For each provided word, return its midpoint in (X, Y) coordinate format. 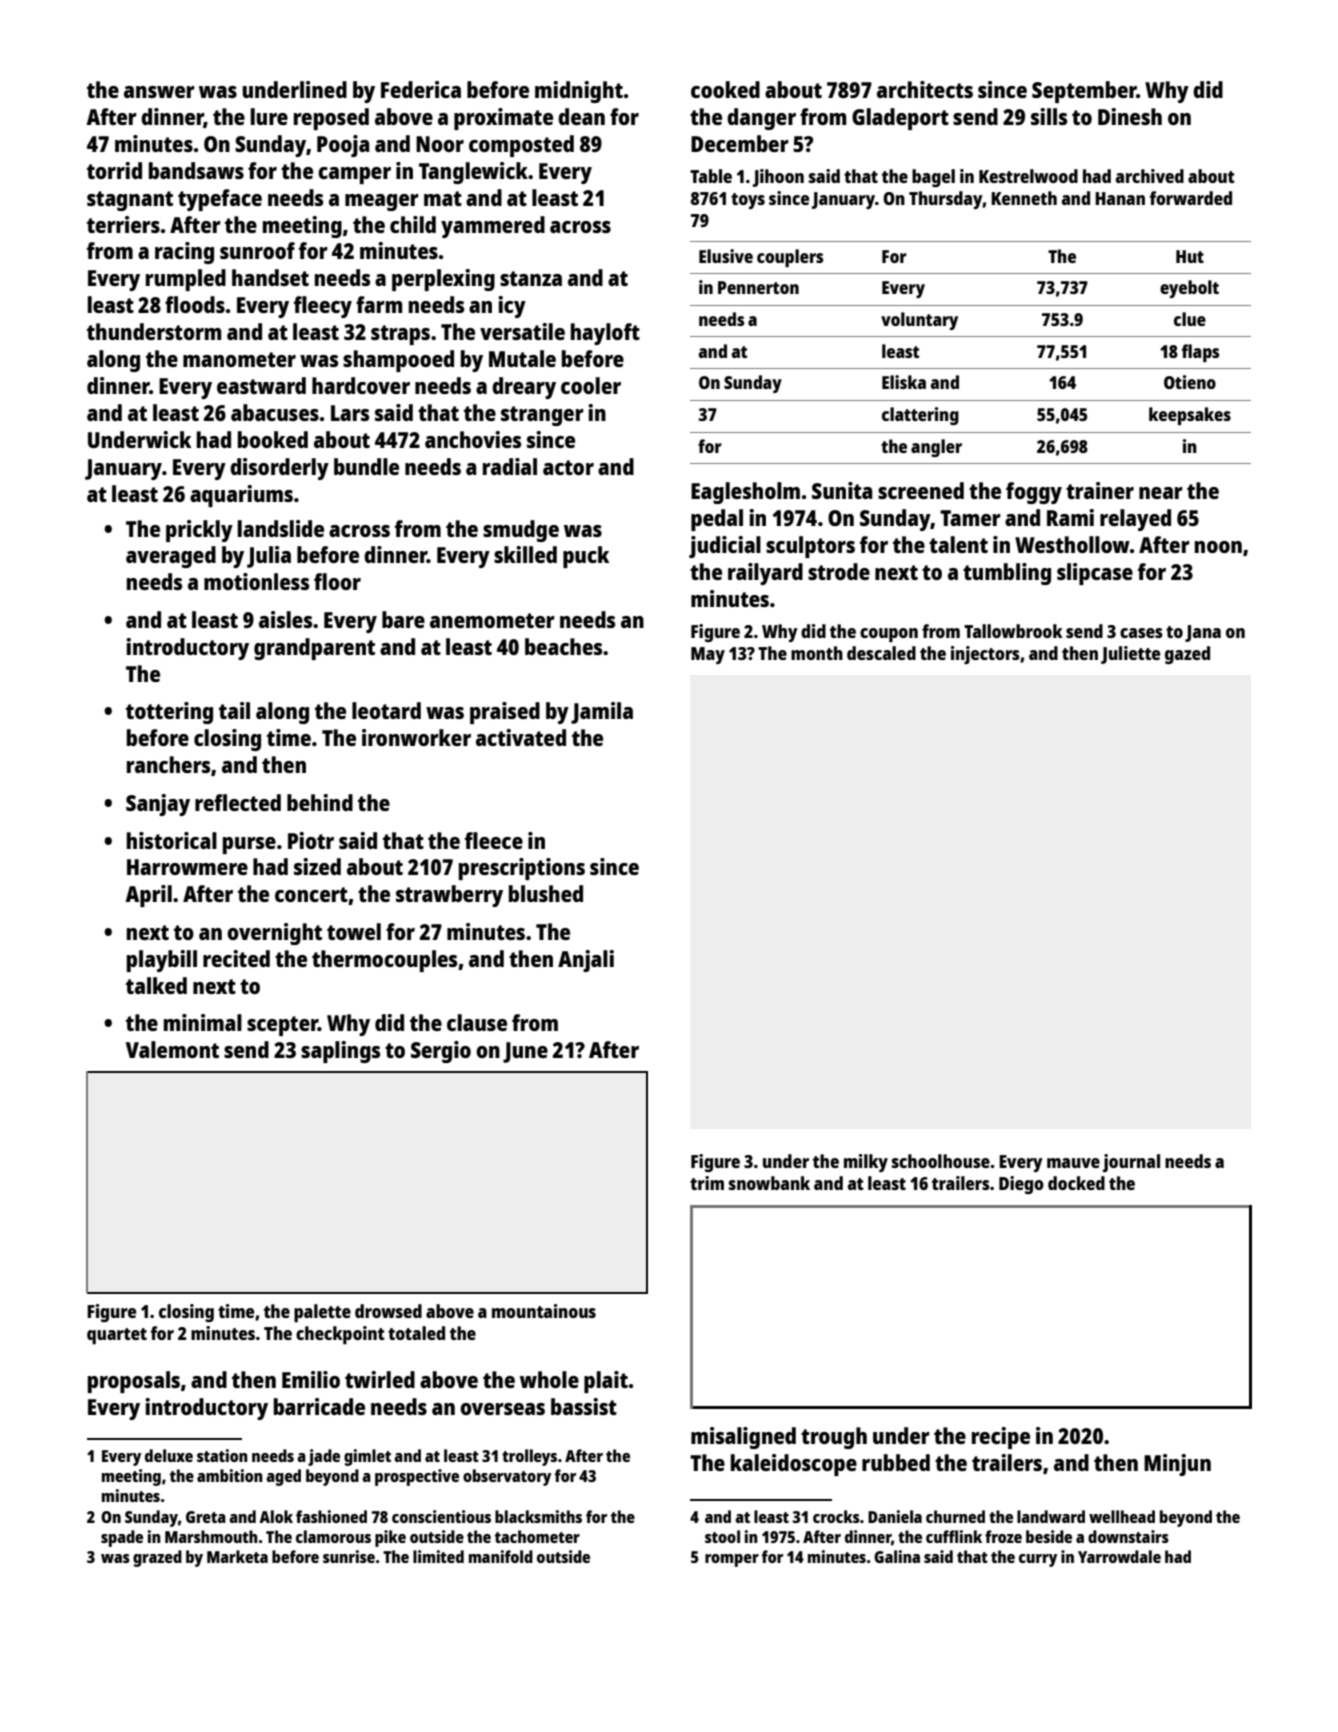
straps (400, 335)
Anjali (586, 961)
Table (711, 176)
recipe (1001, 1438)
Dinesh (1130, 116)
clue (1190, 319)
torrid (114, 170)
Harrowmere (187, 867)
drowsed (388, 1311)
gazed (1187, 655)
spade (122, 1538)
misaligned (743, 1438)
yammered (493, 227)
